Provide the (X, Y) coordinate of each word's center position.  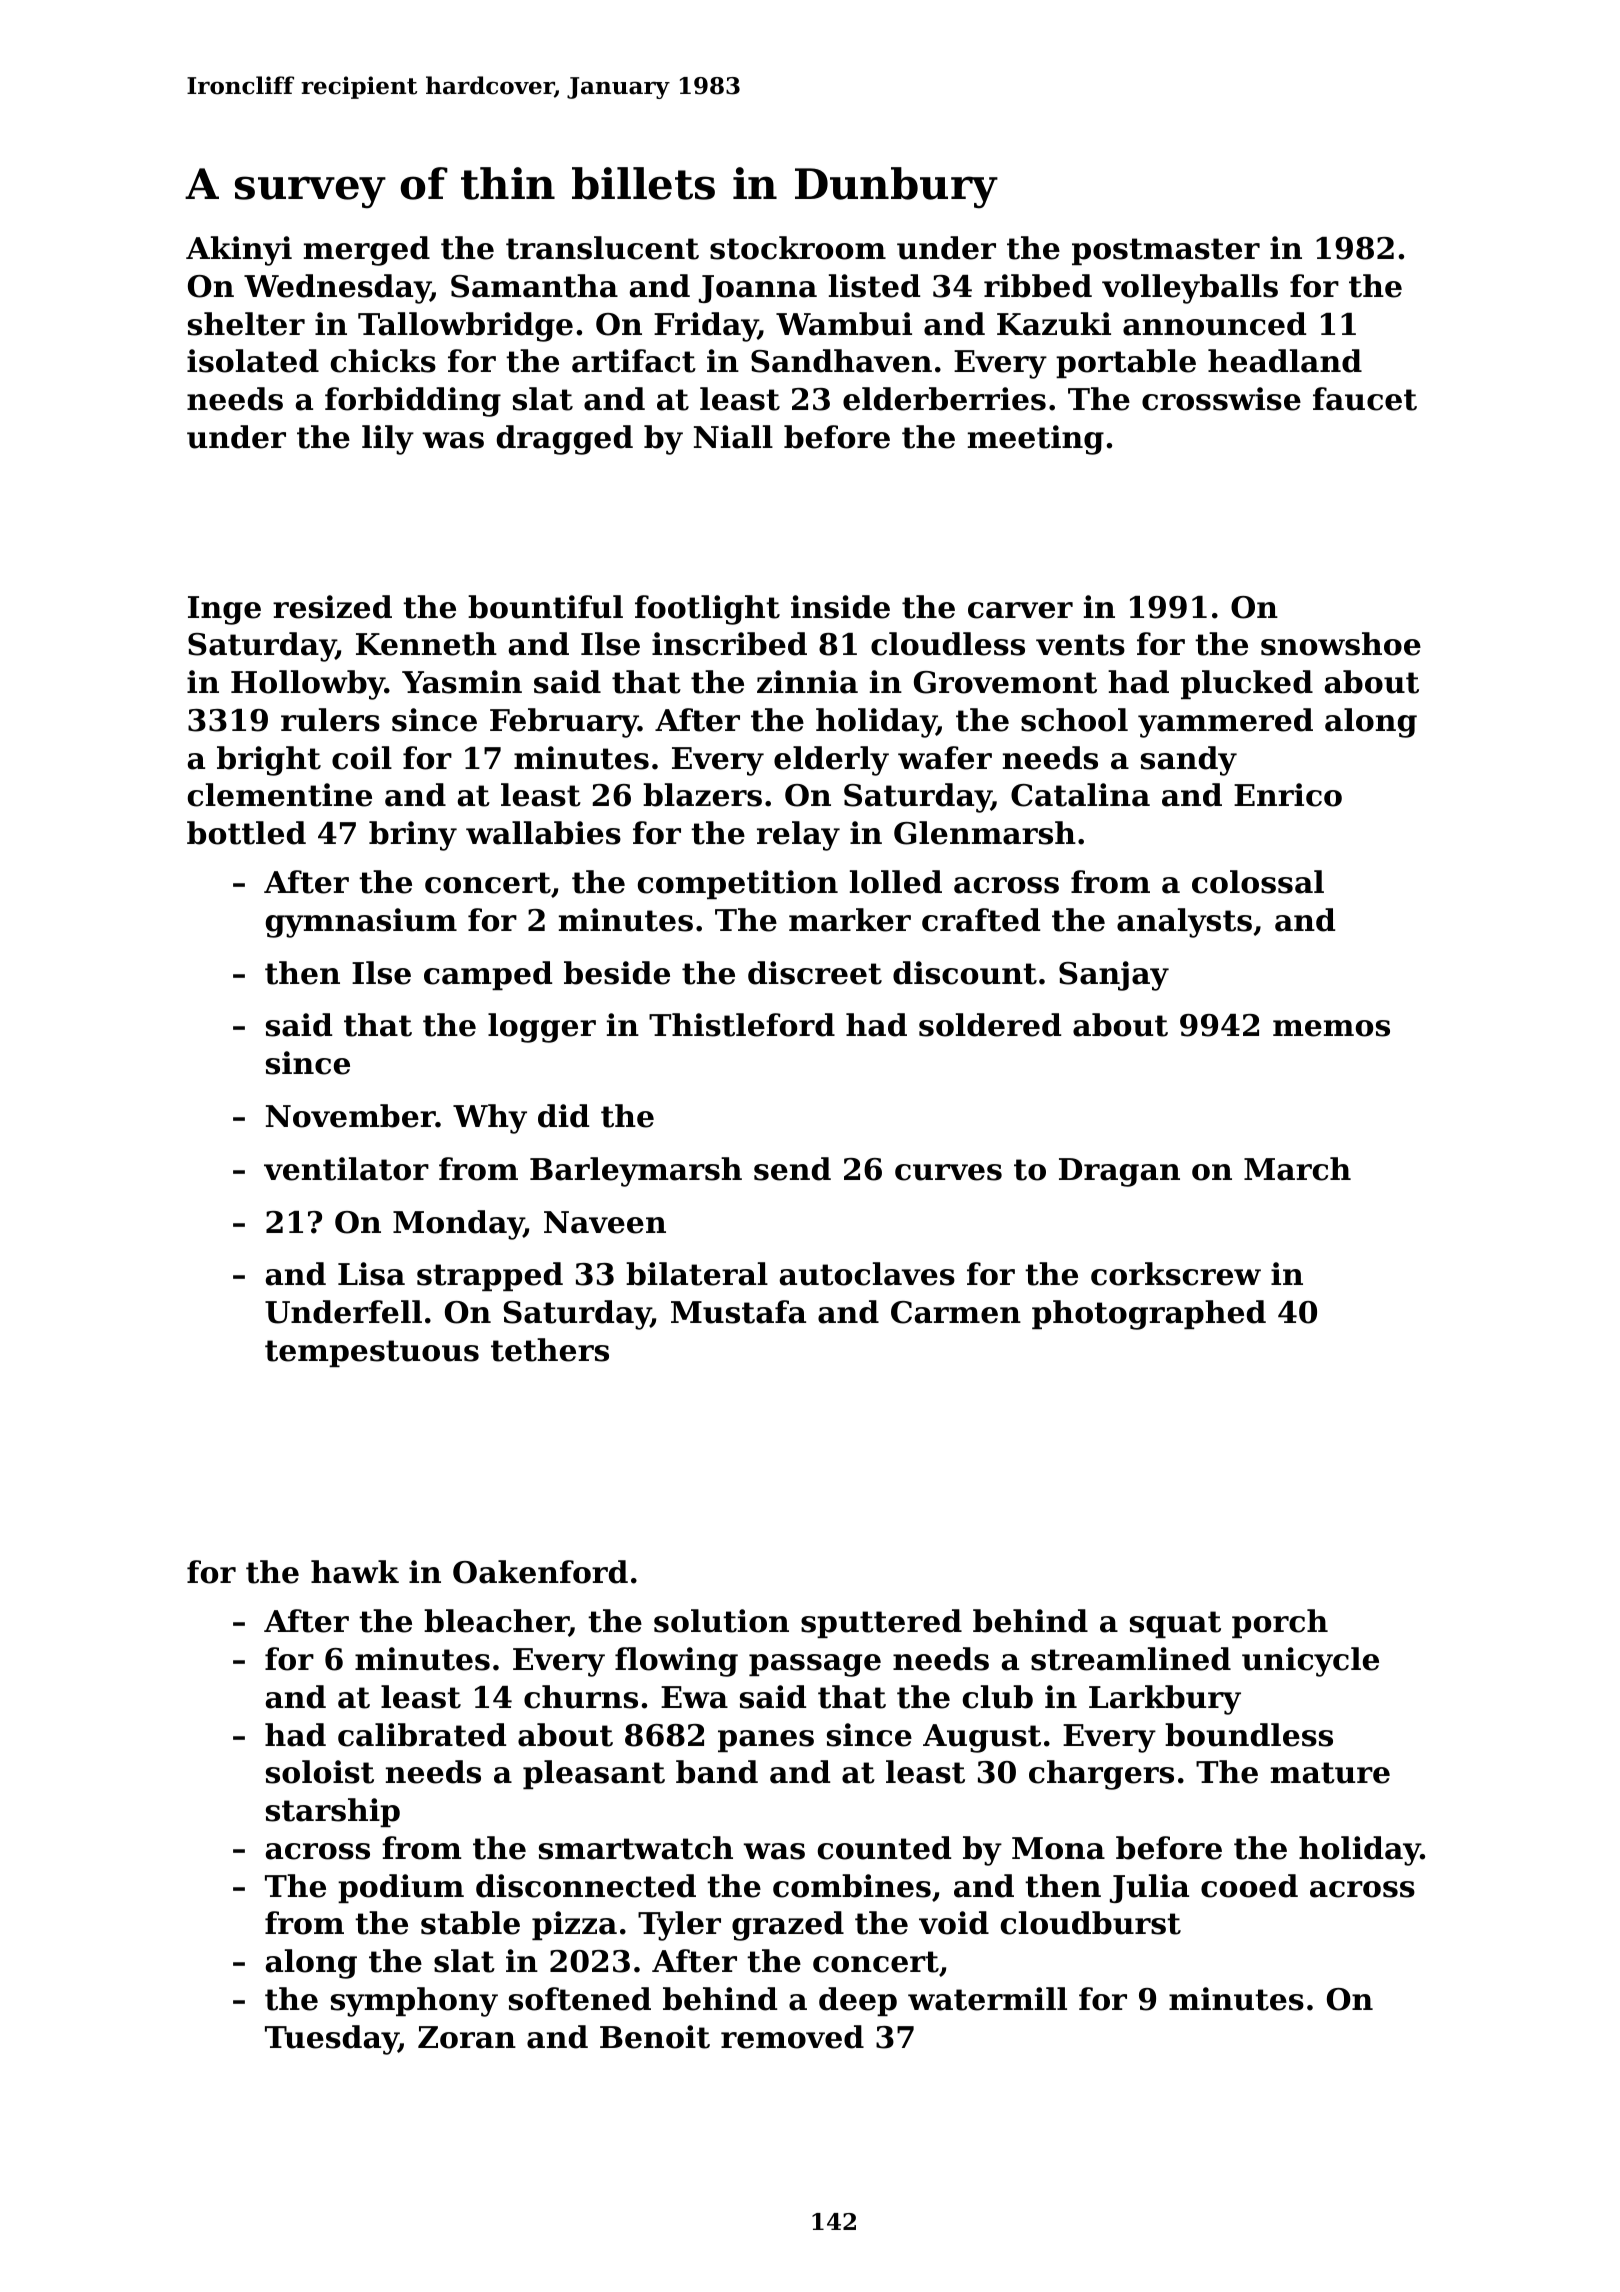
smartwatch (636, 1848)
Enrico (1288, 795)
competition (738, 884)
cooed (1249, 1886)
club (998, 1697)
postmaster (1166, 251)
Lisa (371, 1274)
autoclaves (867, 1274)
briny (413, 836)
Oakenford (540, 1572)
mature (1330, 1773)
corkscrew (1176, 1274)
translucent (602, 248)
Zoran (467, 2037)
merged (367, 251)
